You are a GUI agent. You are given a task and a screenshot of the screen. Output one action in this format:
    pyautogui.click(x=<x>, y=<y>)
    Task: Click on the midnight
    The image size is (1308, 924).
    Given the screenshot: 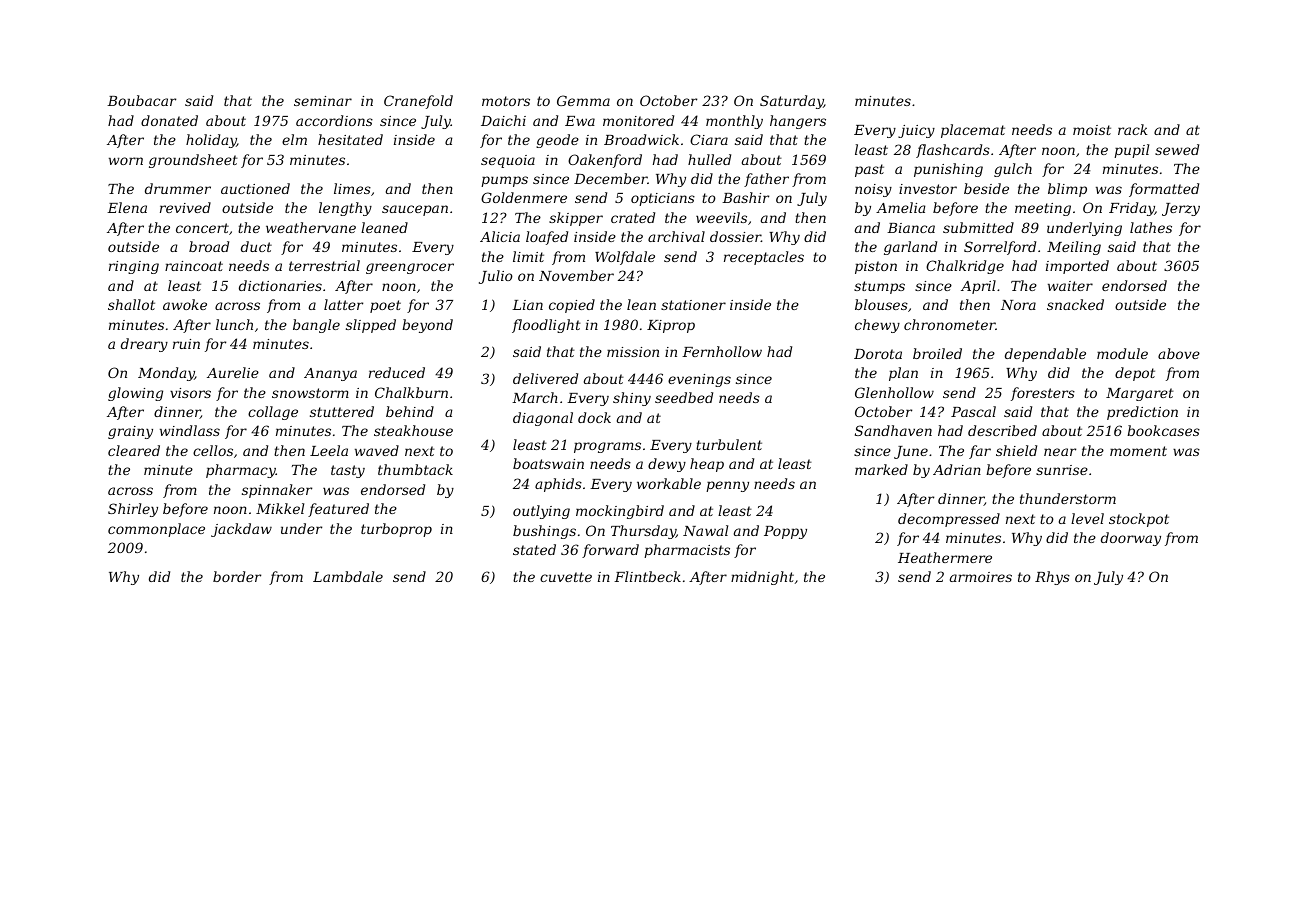 What is the action you would take?
    pyautogui.click(x=762, y=578)
